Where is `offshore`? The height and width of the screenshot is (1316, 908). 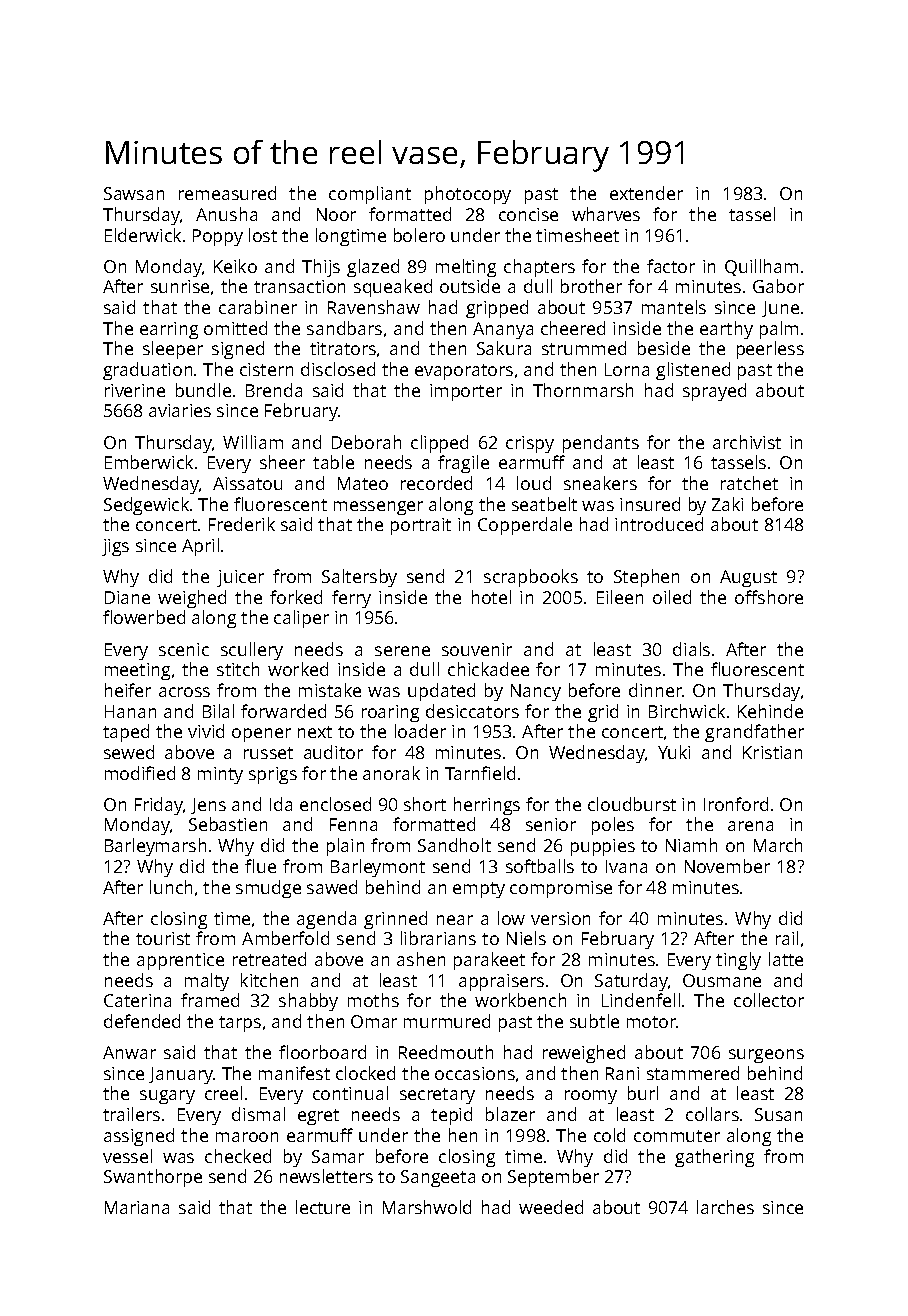
offshore is located at coordinates (769, 597).
